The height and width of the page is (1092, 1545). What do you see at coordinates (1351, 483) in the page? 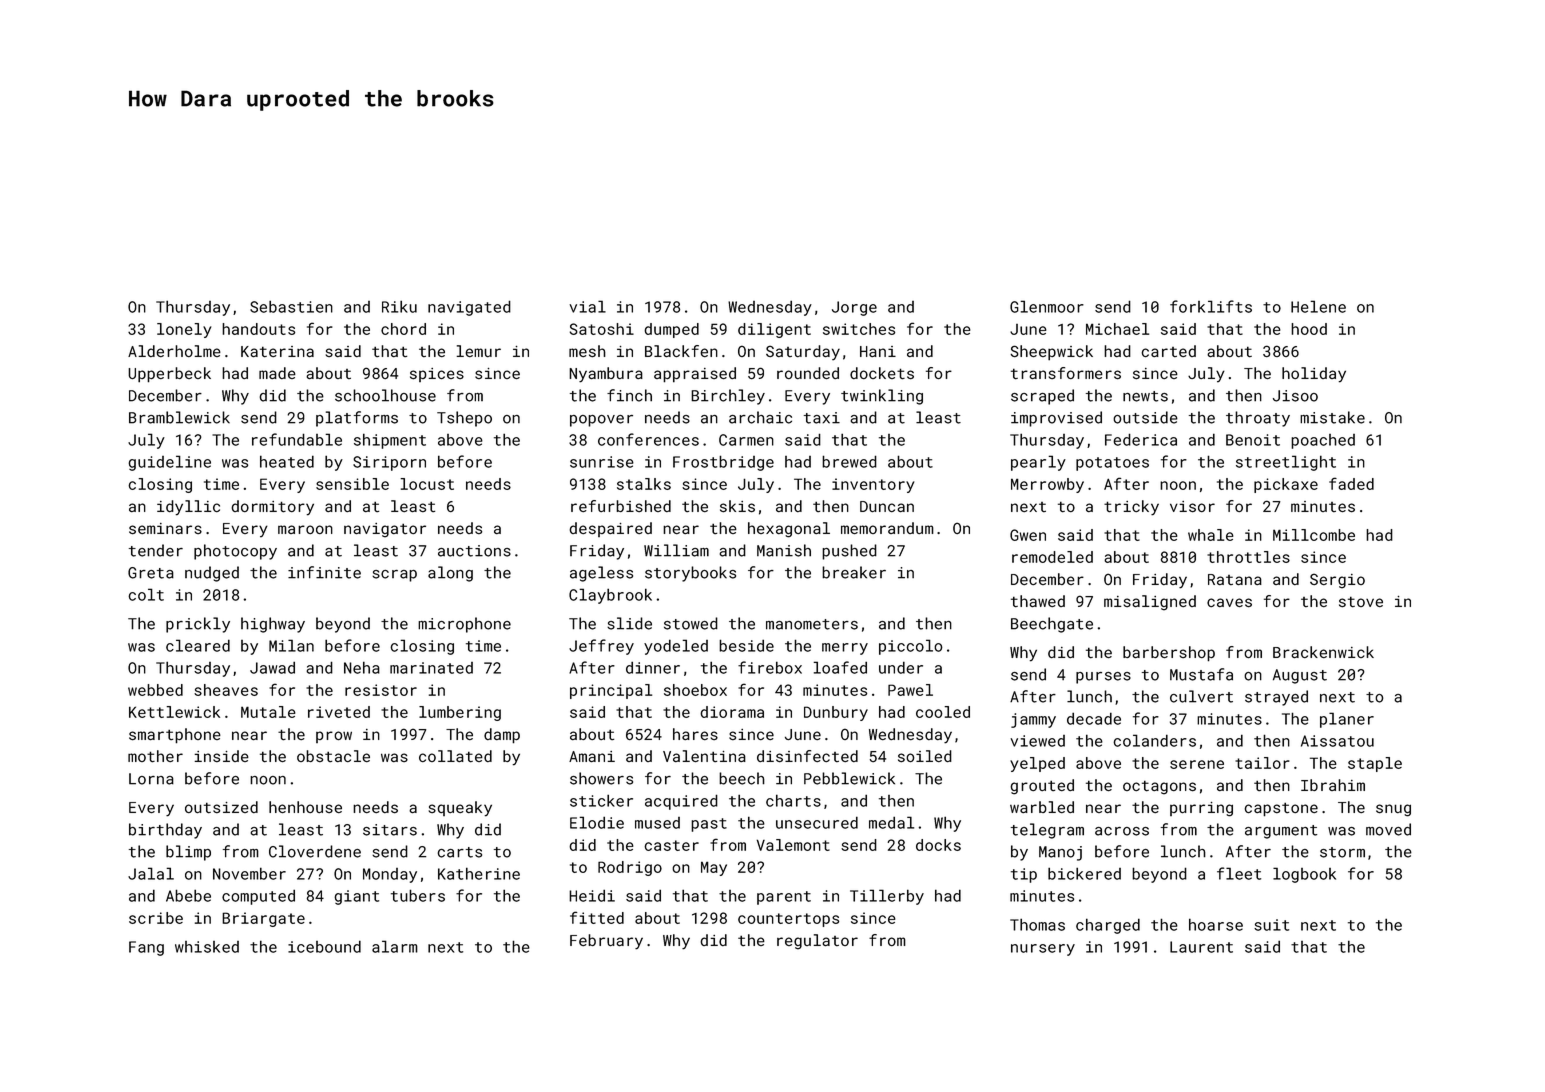
I see `faded` at bounding box center [1351, 483].
